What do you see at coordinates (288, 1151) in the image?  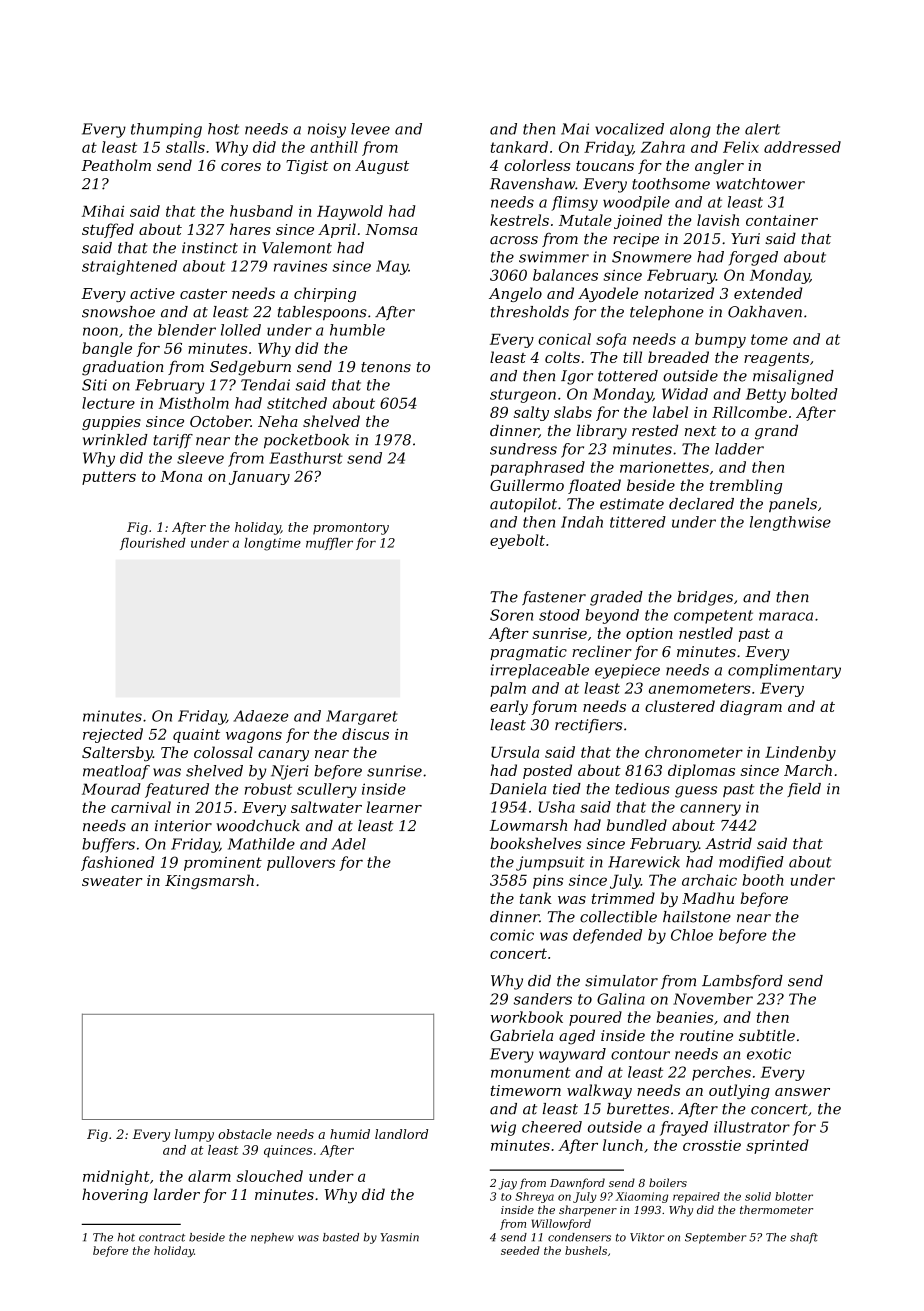 I see `quinces` at bounding box center [288, 1151].
